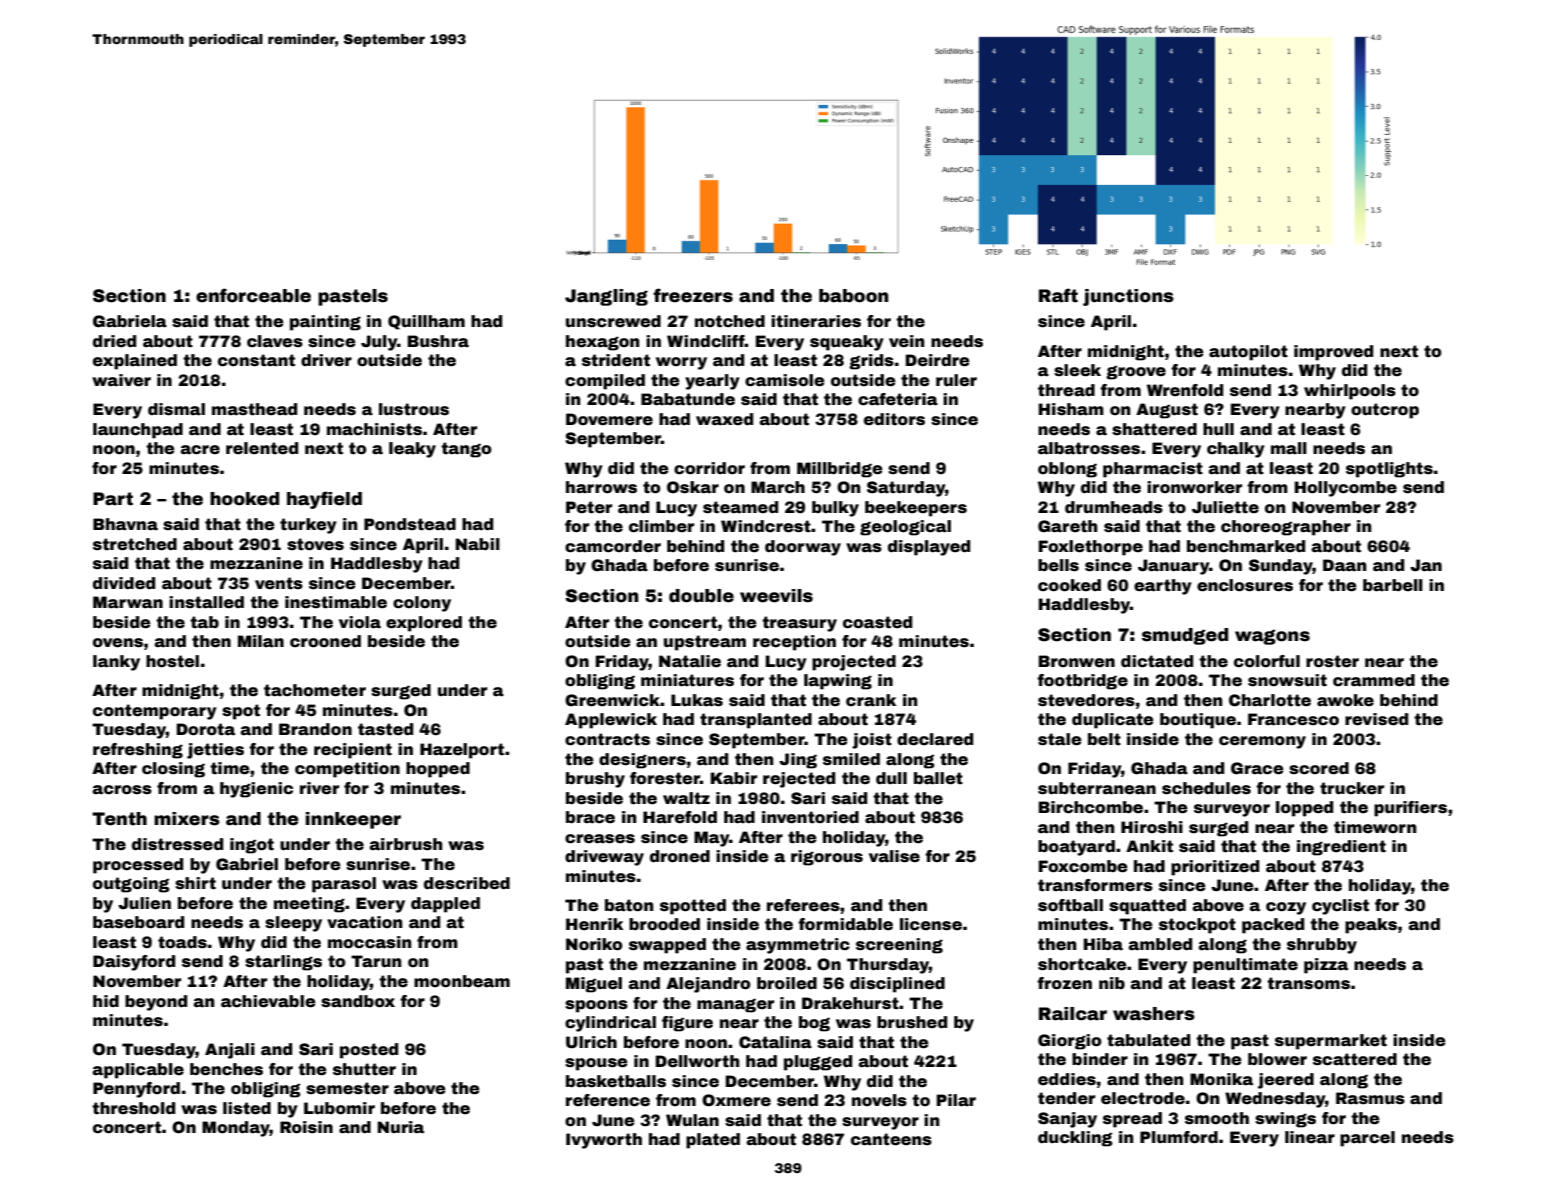 Image resolution: width=1549 pixels, height=1197 pixels. What do you see at coordinates (929, 548) in the document?
I see `displayed` at bounding box center [929, 548].
